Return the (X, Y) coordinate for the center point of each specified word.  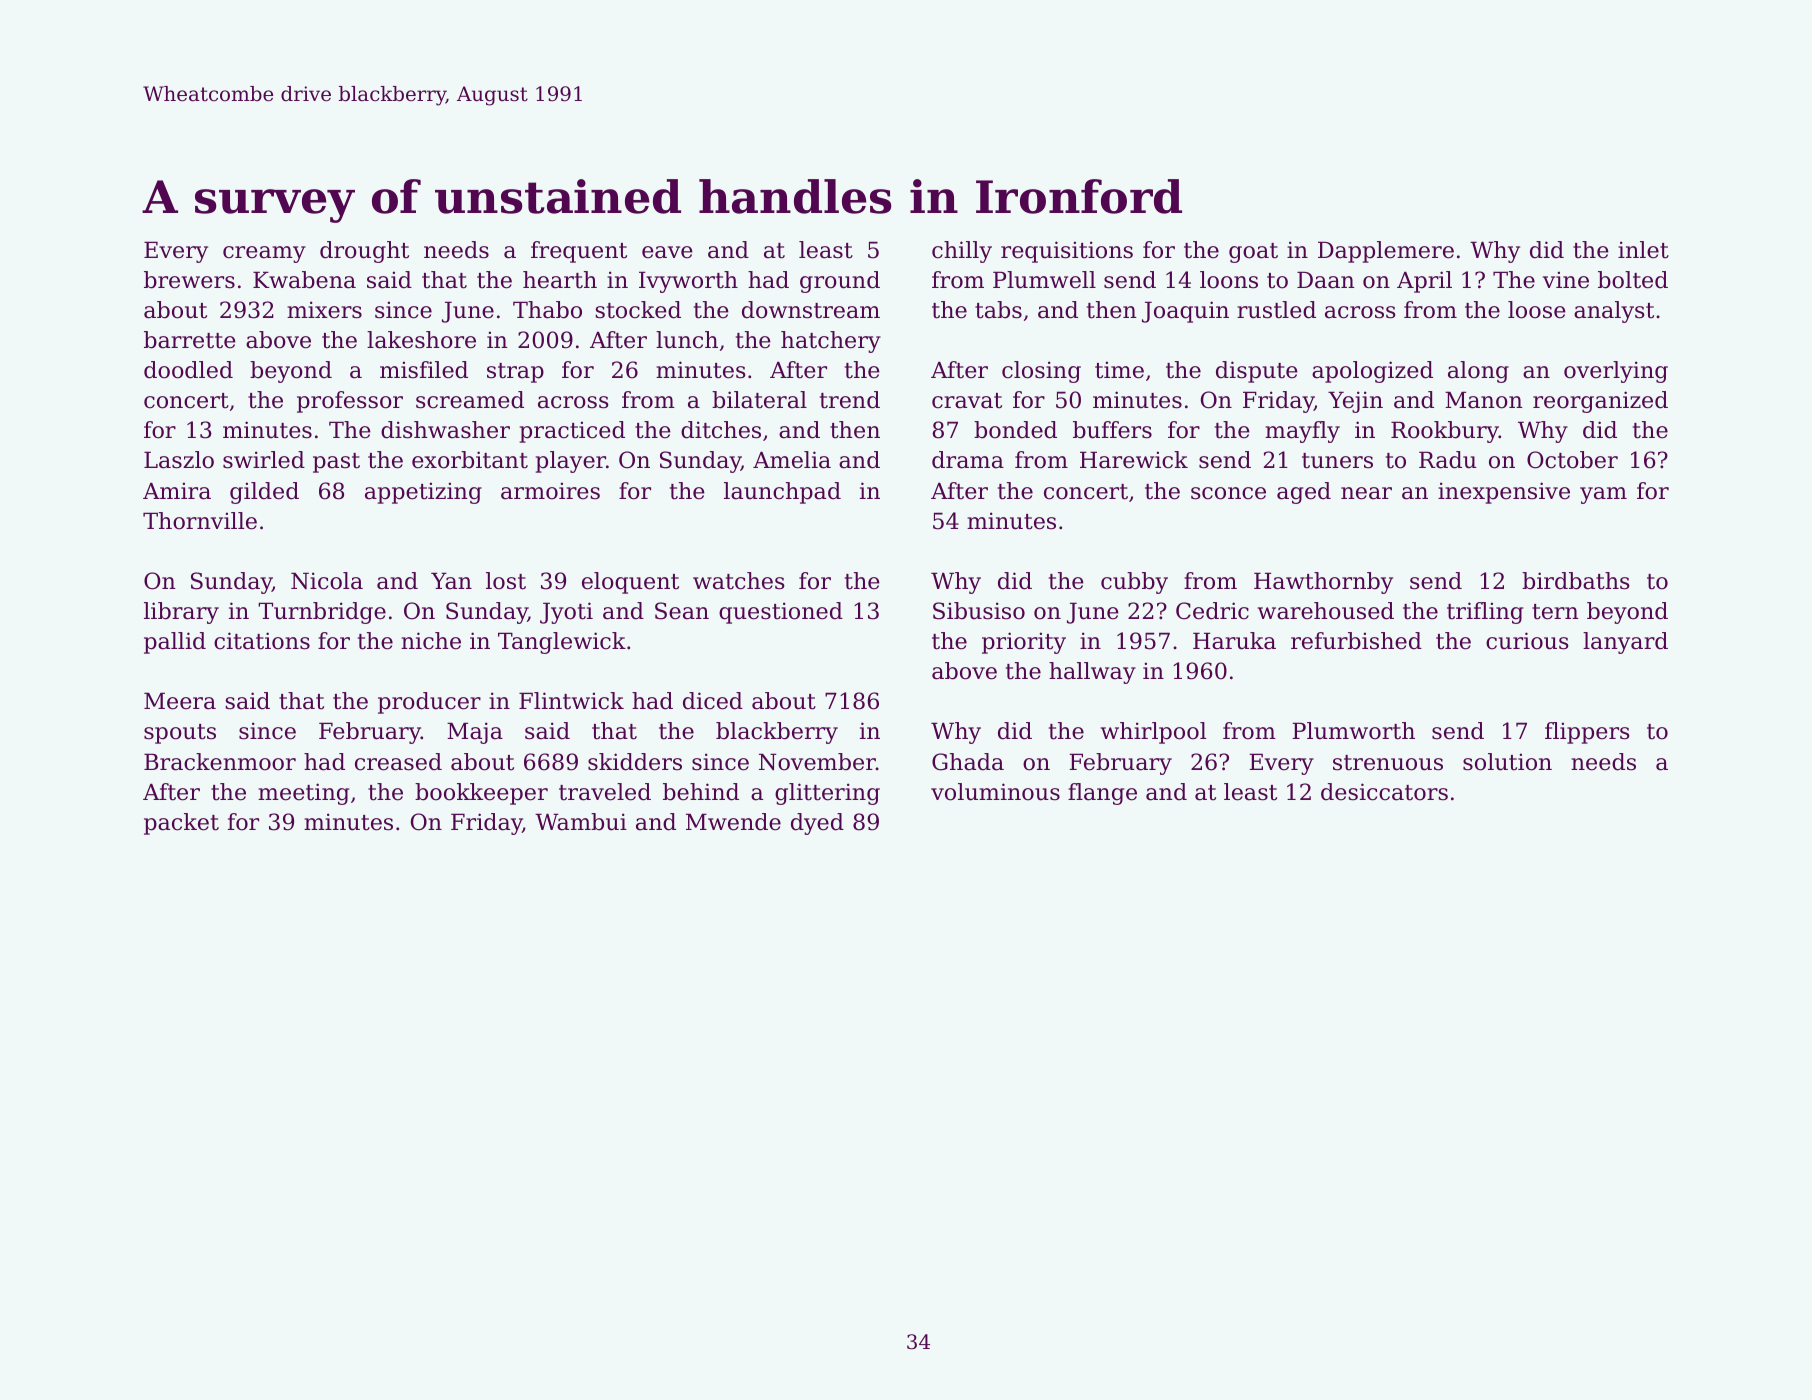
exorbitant (470, 460)
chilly (962, 252)
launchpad (782, 493)
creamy (264, 254)
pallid (175, 643)
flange (1102, 794)
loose (1537, 310)
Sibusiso (979, 611)
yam (1603, 495)
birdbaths (1575, 581)
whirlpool (1153, 733)
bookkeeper (481, 794)
